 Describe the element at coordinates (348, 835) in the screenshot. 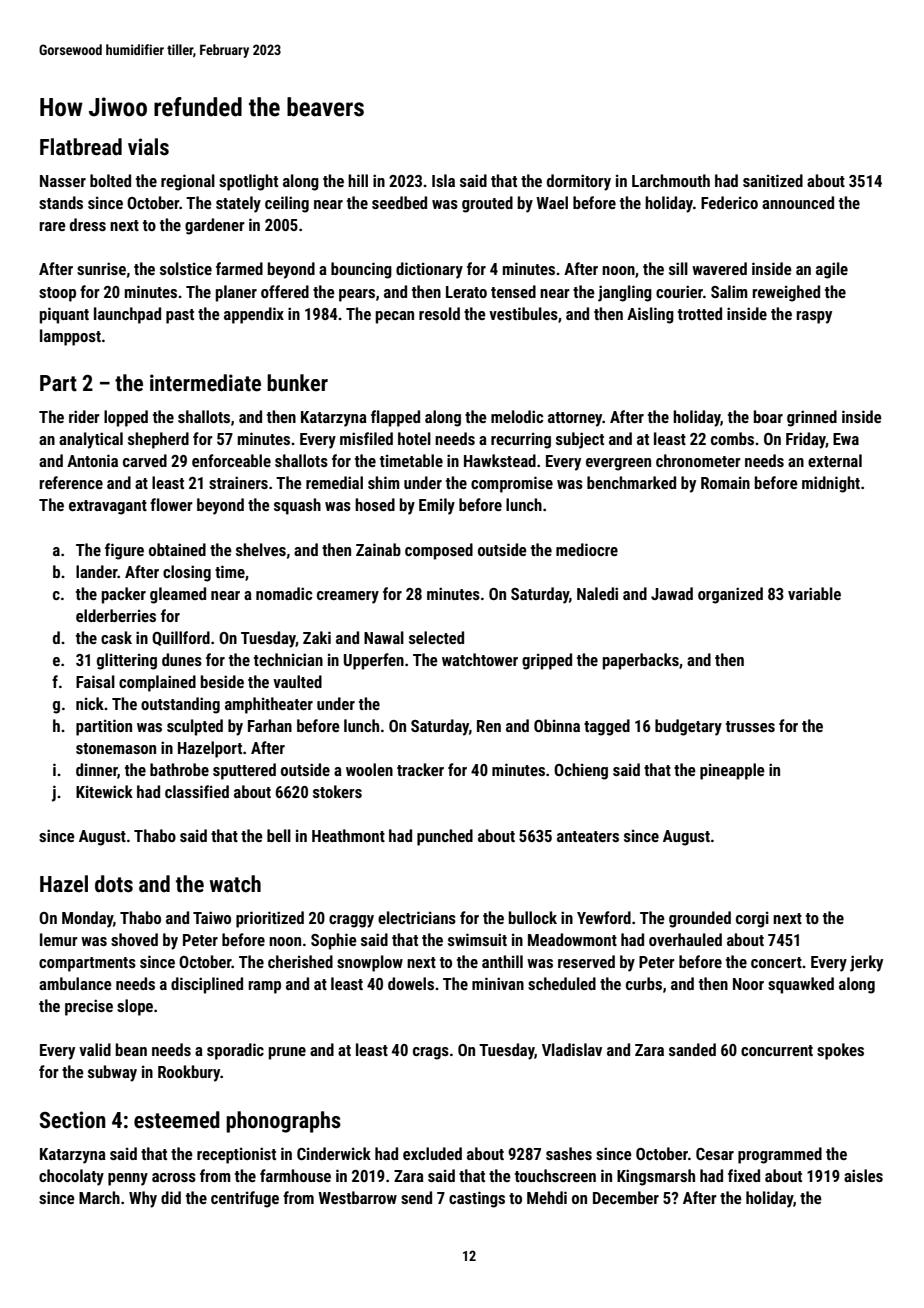

I see `Heathmont` at that location.
